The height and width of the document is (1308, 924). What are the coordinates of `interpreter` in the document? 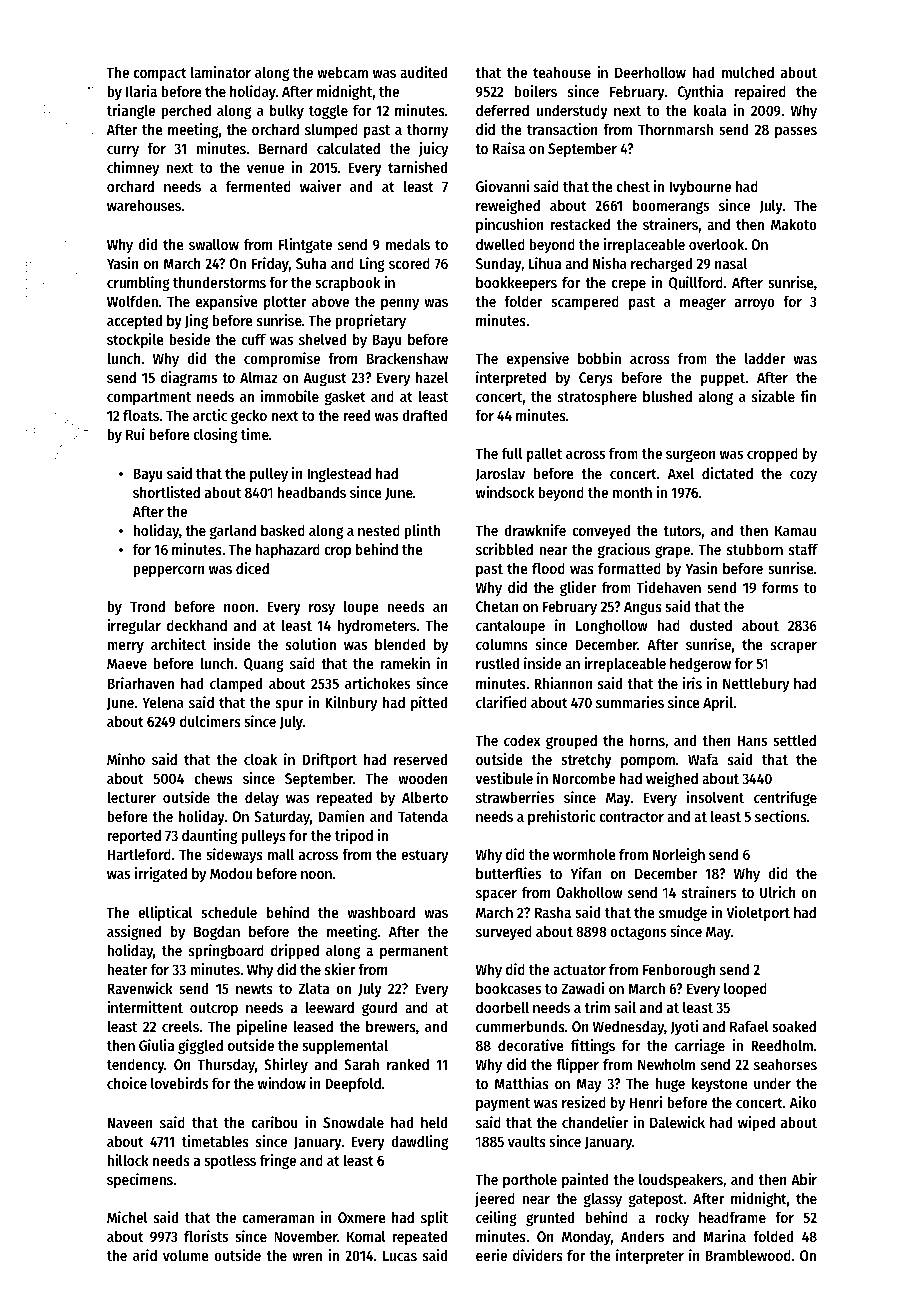 It's located at (650, 1256).
